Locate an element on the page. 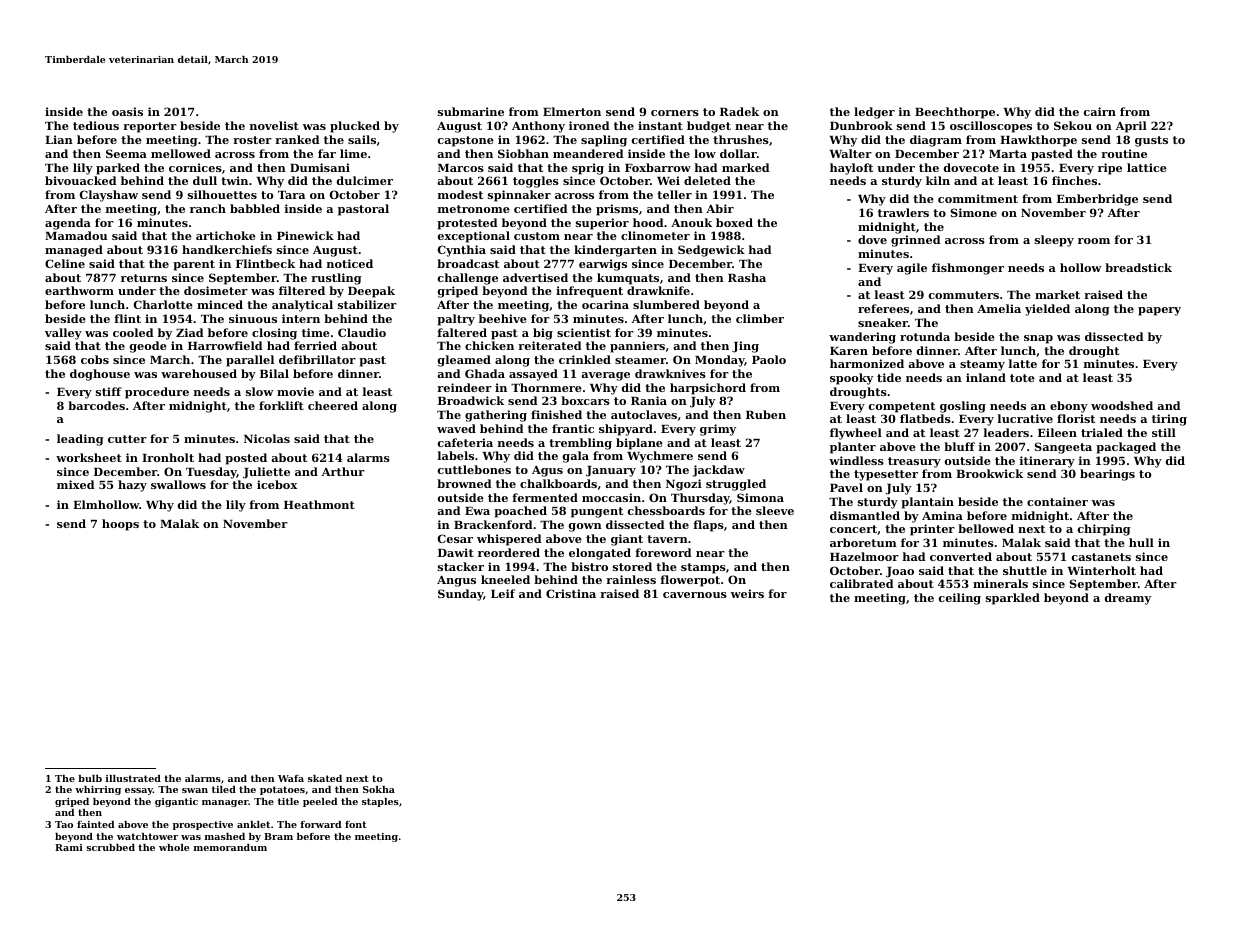  hood is located at coordinates (648, 222).
